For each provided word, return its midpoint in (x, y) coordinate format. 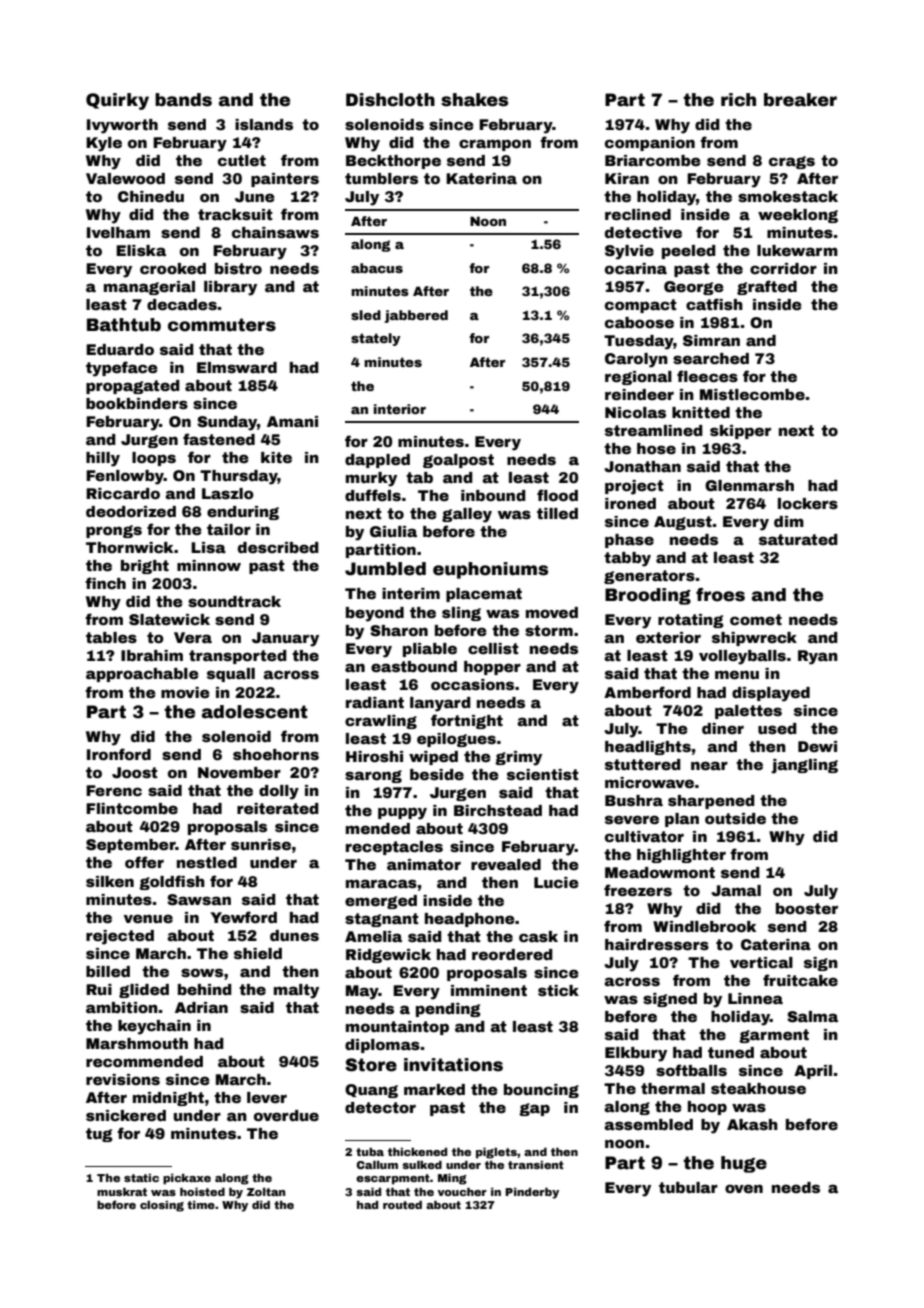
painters (285, 180)
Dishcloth (390, 100)
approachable (142, 675)
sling (461, 614)
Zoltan (266, 1192)
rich (738, 100)
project (634, 487)
